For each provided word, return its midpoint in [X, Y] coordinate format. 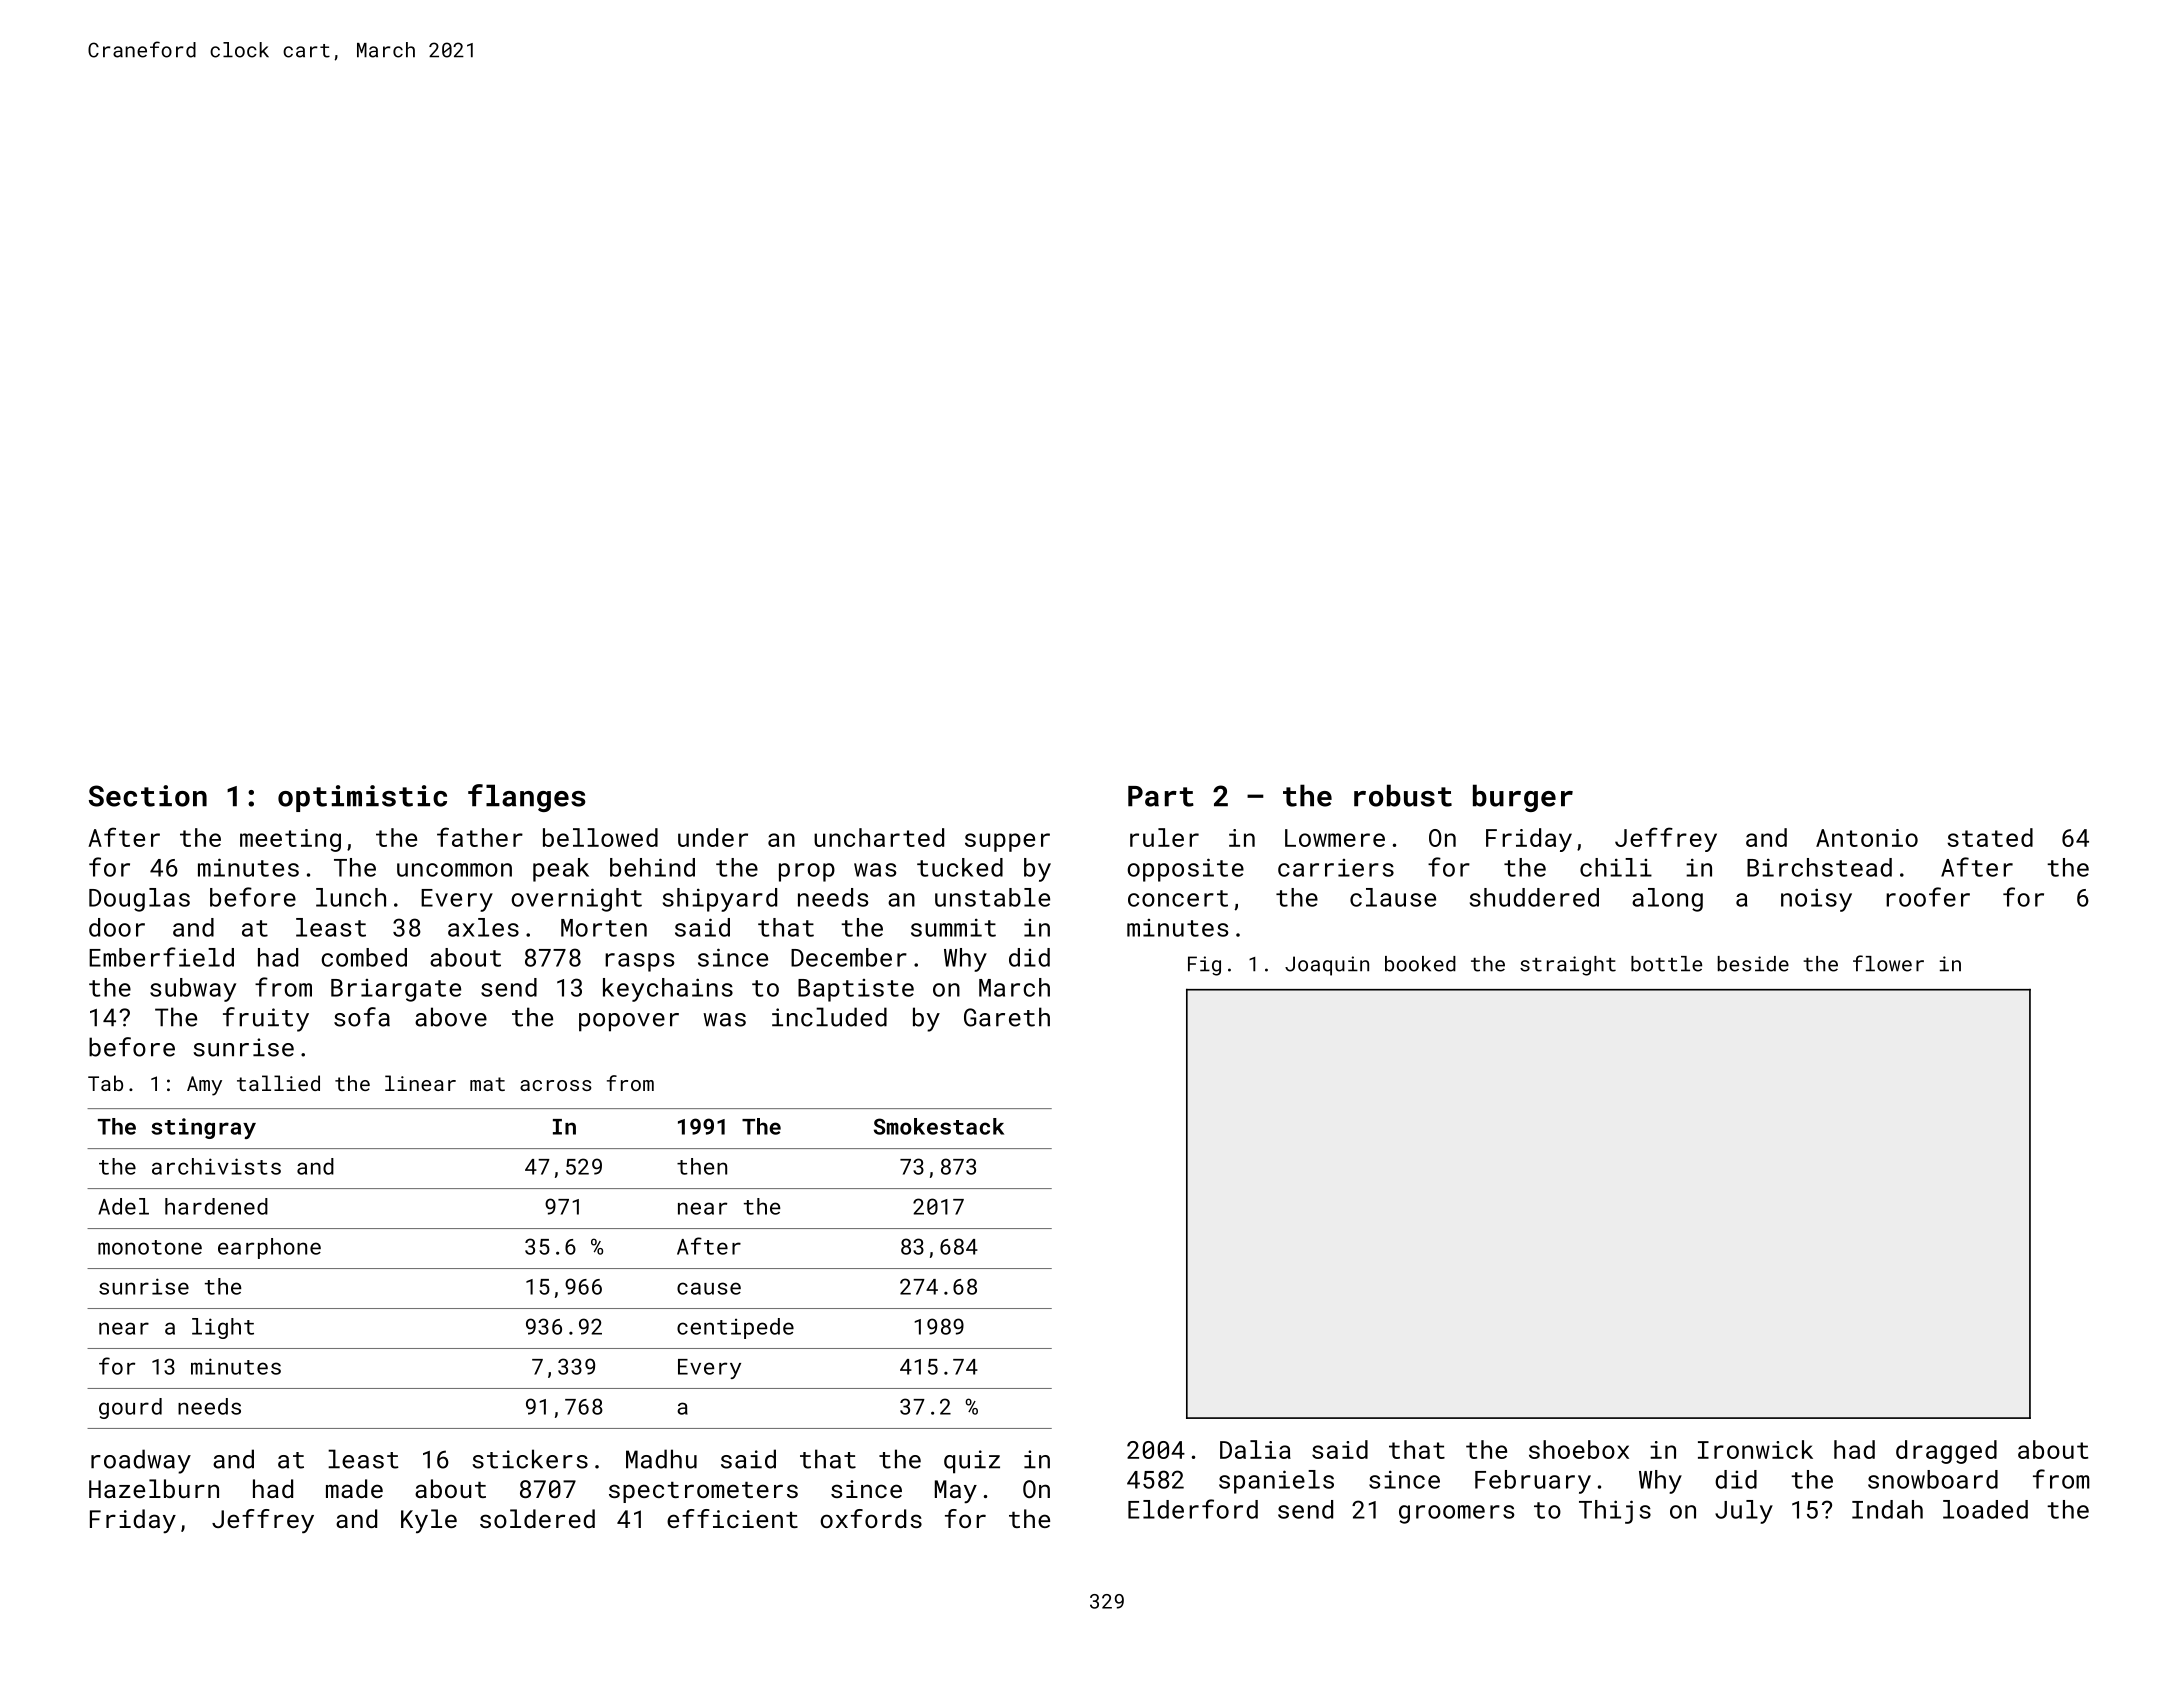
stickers [530, 1459]
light [223, 1328]
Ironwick [1755, 1449]
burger [1523, 798]
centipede [735, 1328]
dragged [1946, 1452]
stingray [203, 1128]
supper [1007, 842]
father [480, 837]
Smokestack [939, 1126]
